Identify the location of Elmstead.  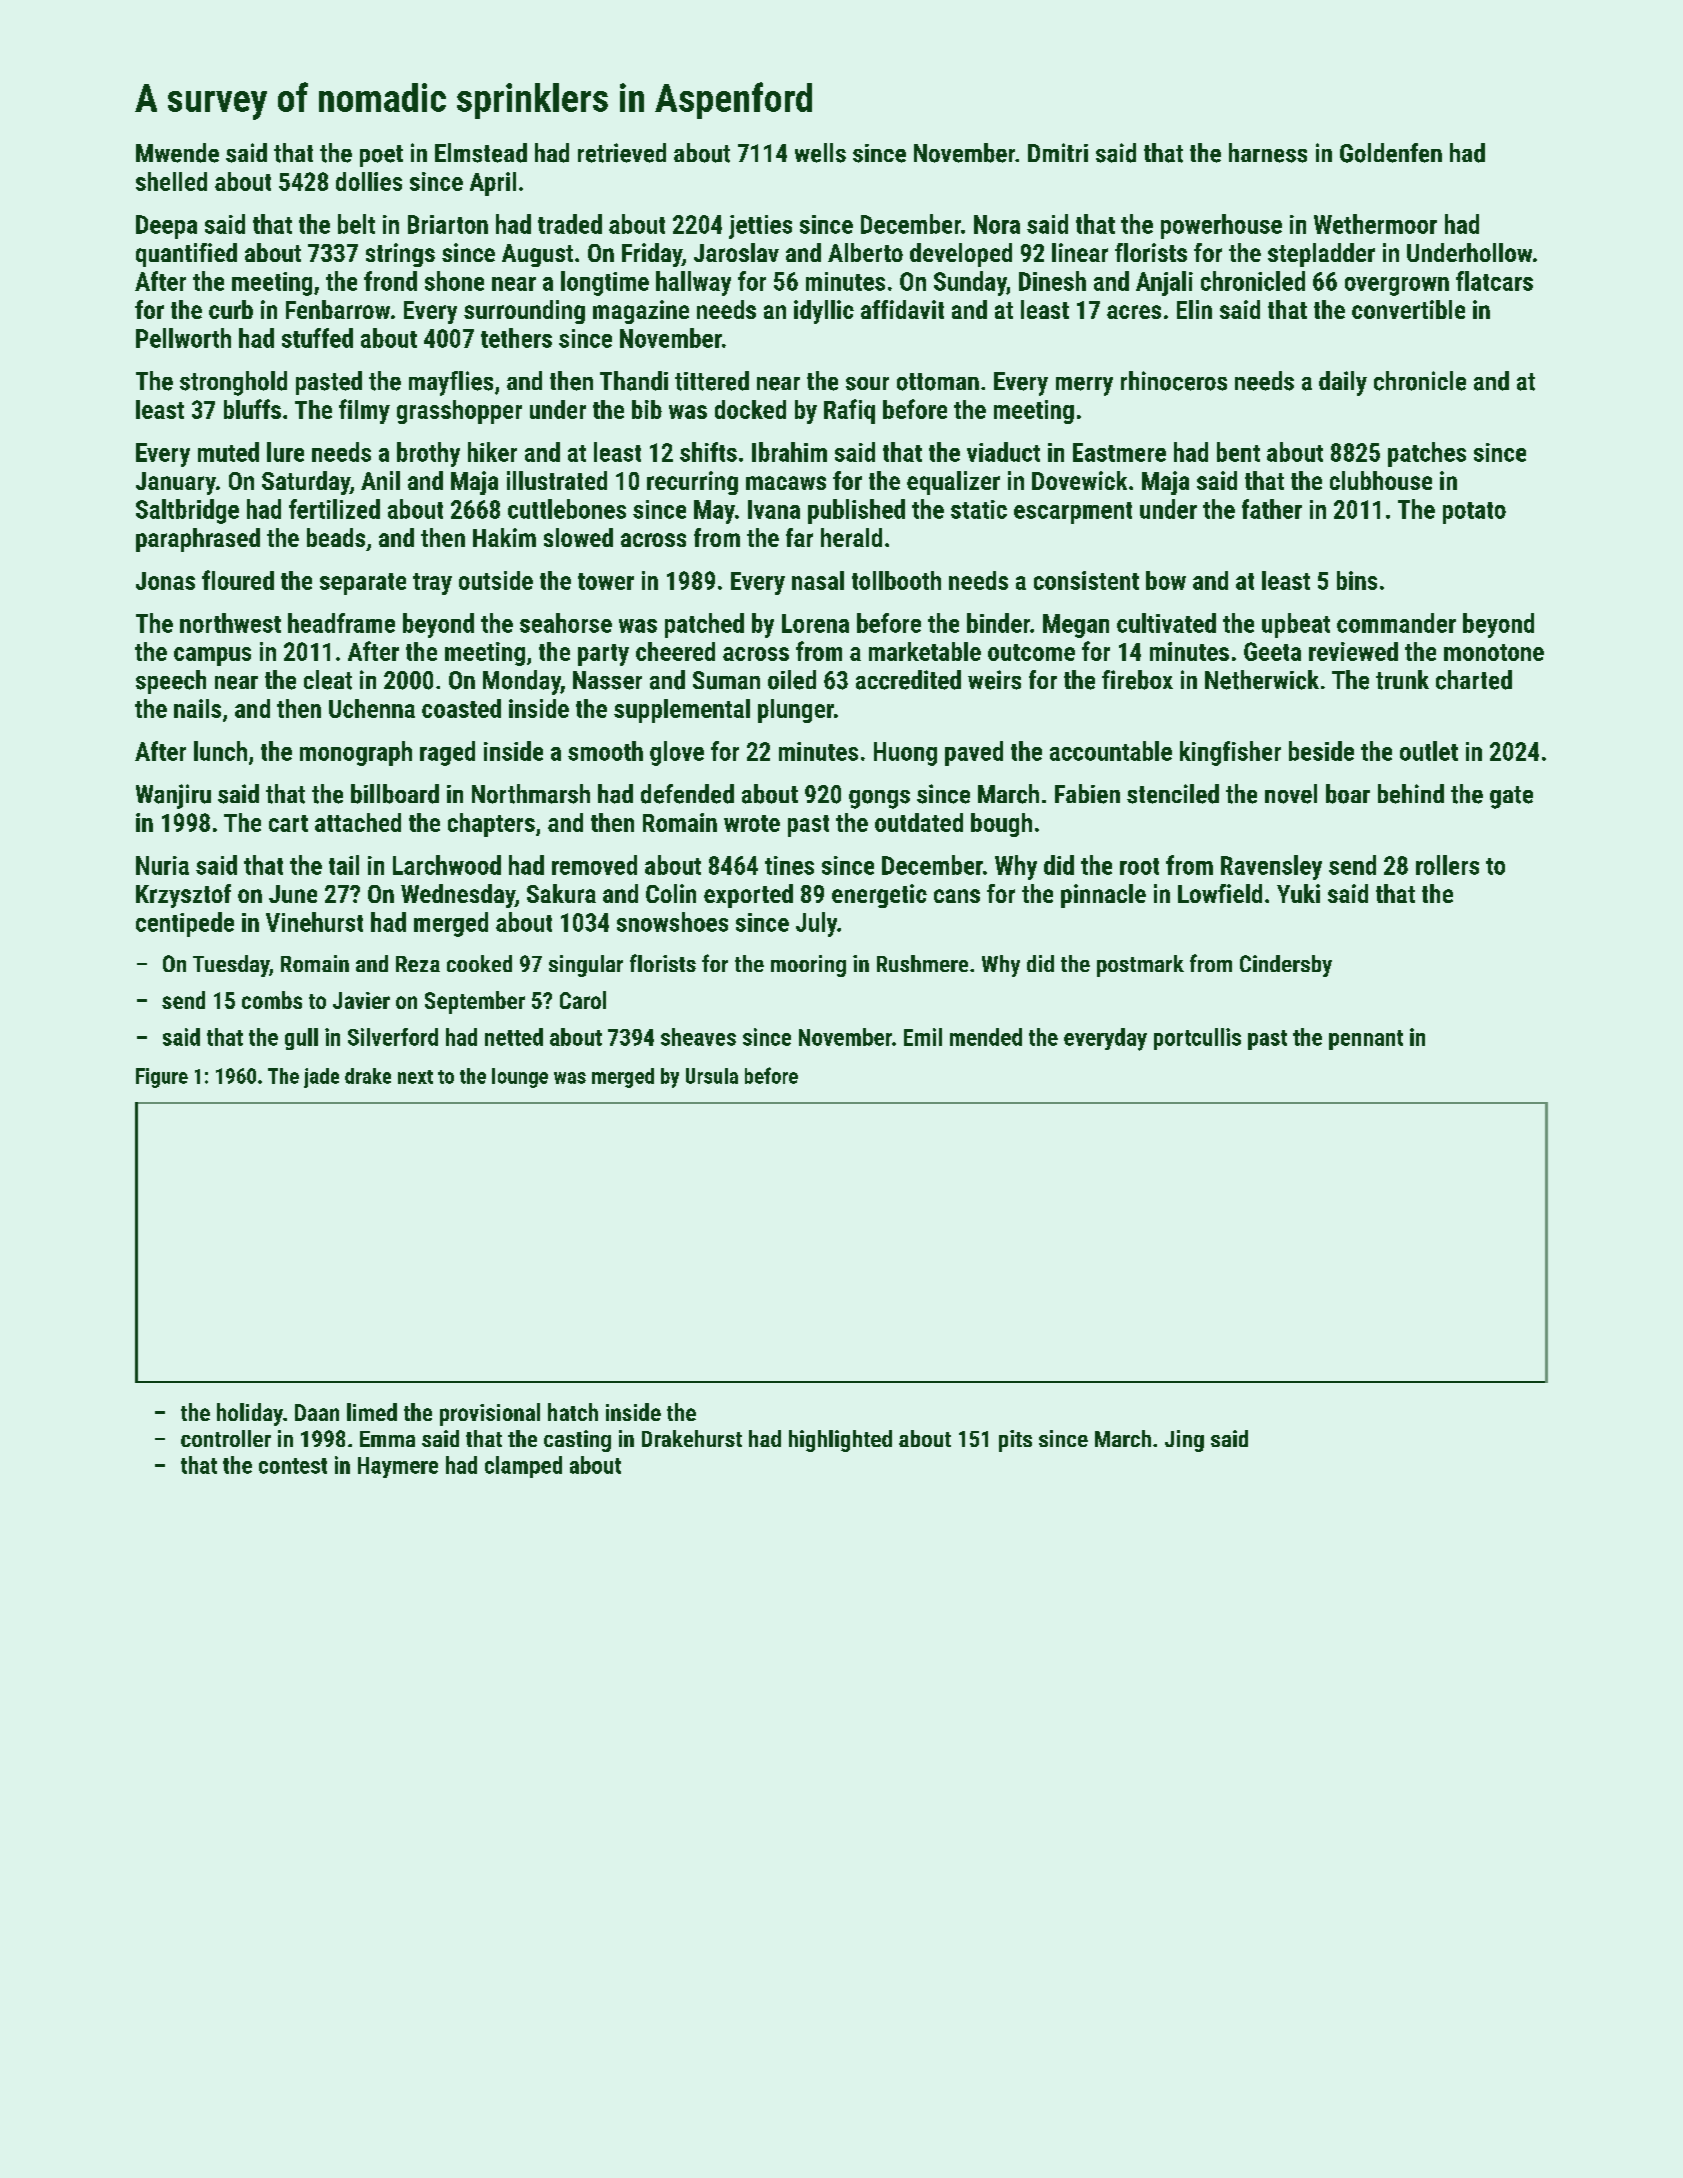
(481, 153).
